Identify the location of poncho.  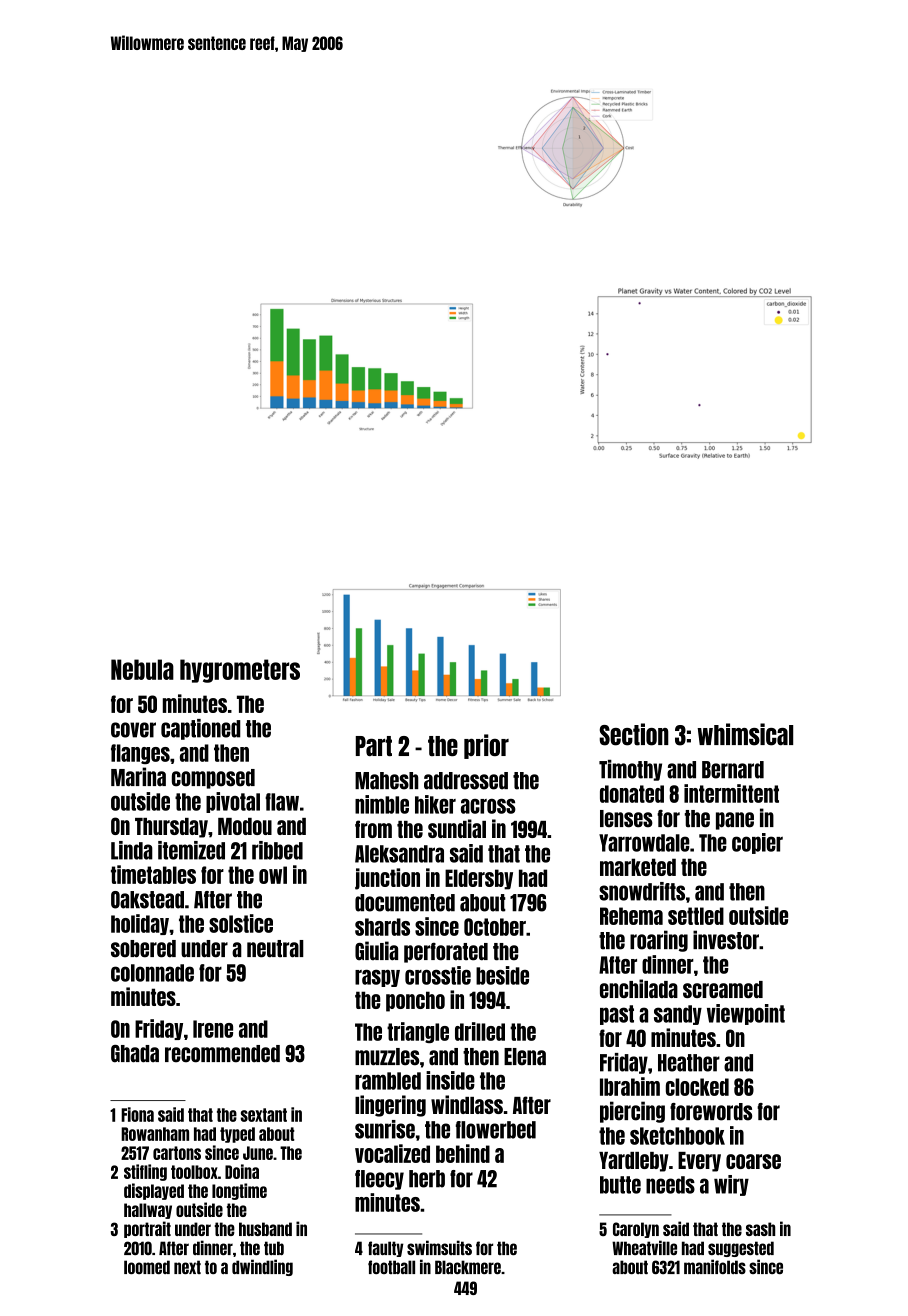
(415, 1001).
